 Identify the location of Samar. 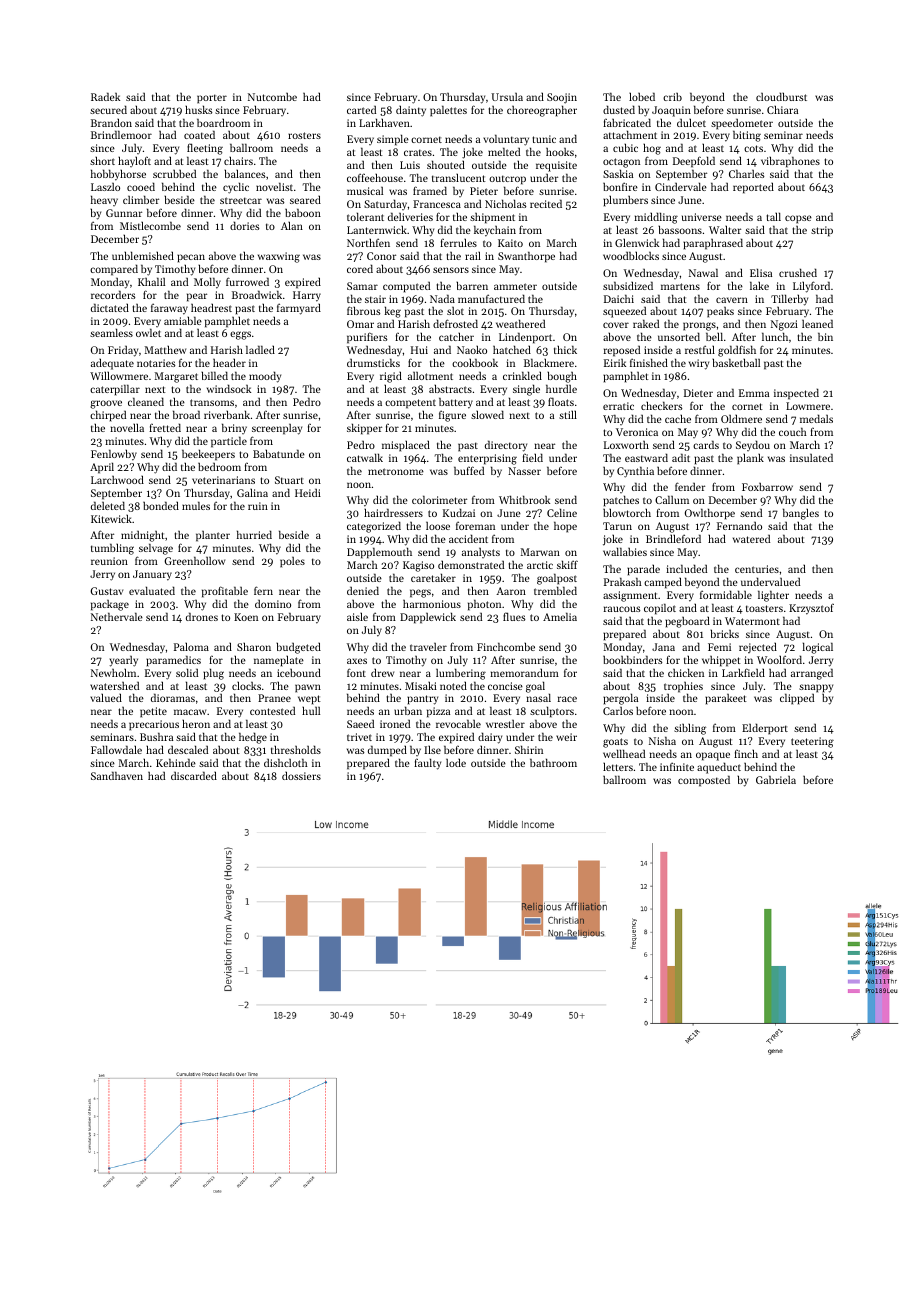
(362, 286).
